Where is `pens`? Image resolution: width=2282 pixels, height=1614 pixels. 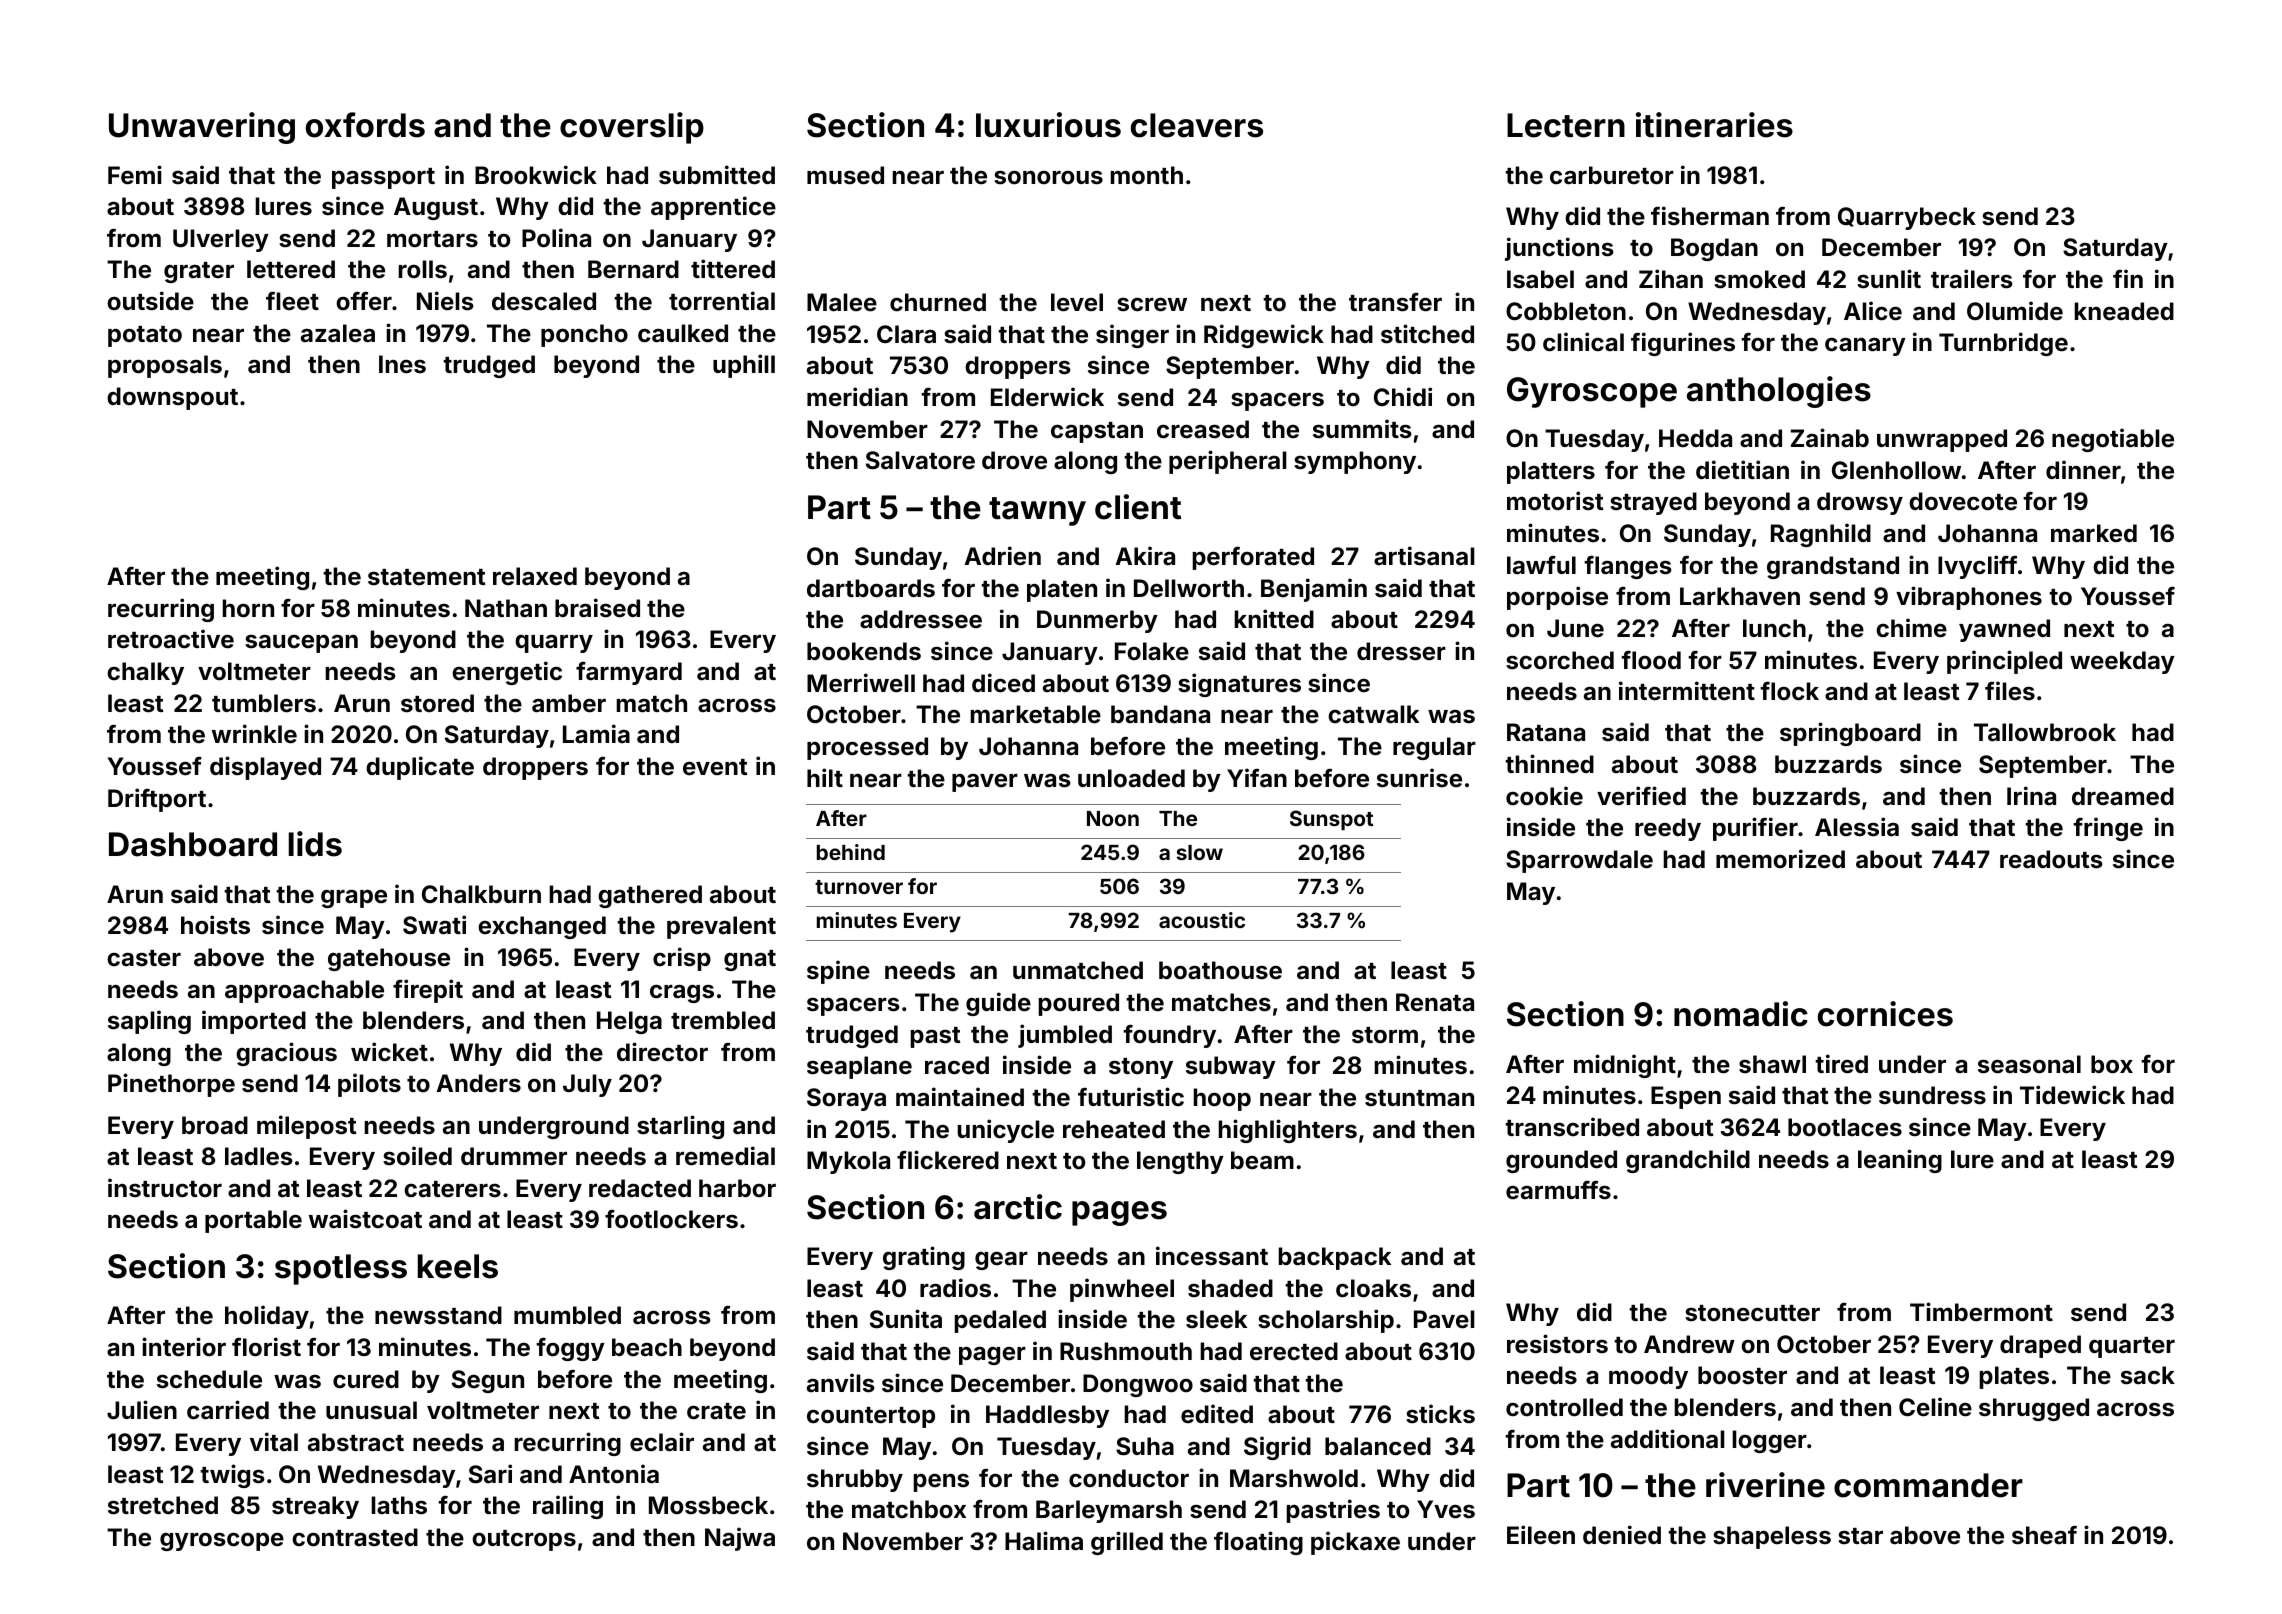 pens is located at coordinates (941, 1483).
